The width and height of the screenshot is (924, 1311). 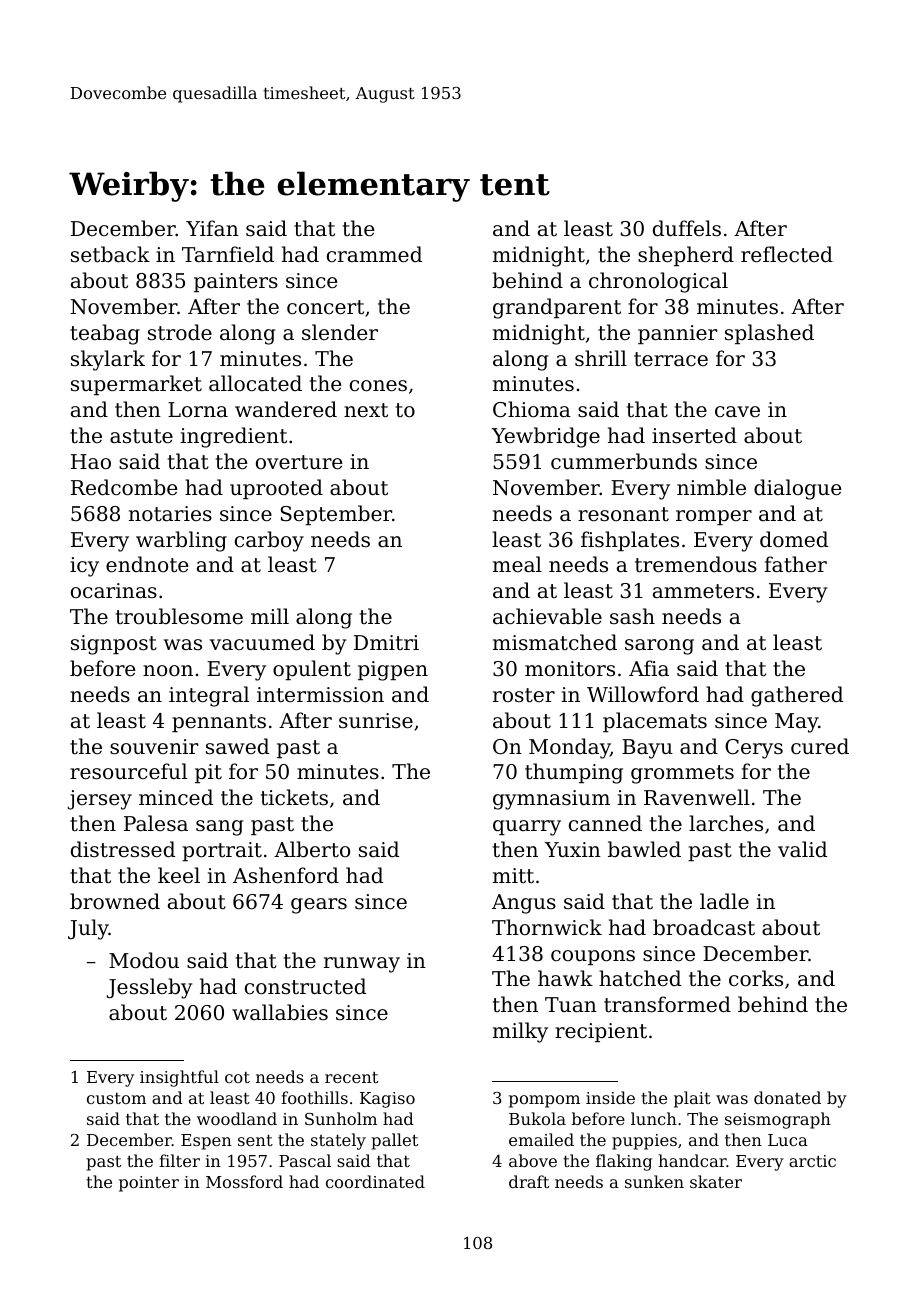 I want to click on crammed, so click(x=374, y=254).
